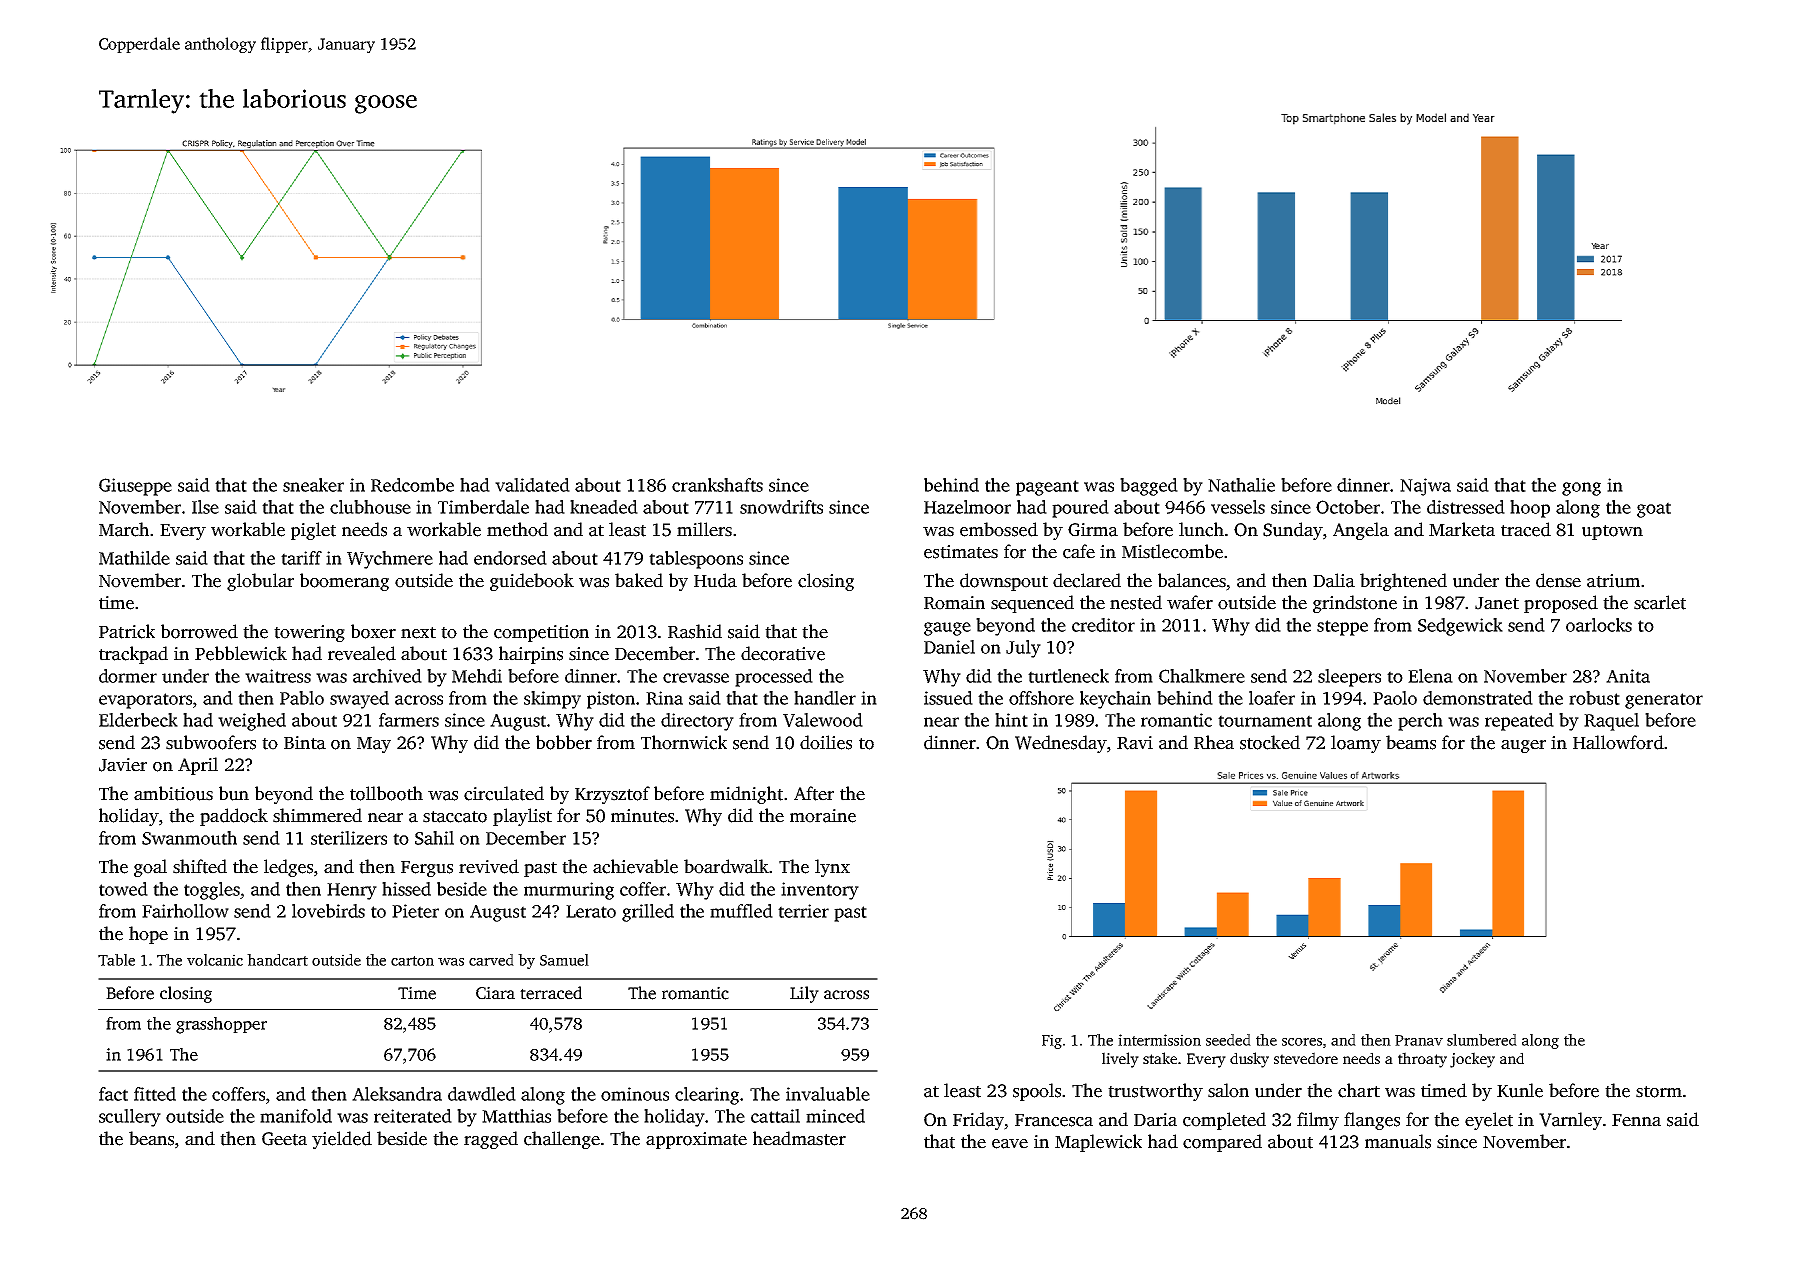 This screenshot has height=1274, width=1801. What do you see at coordinates (328, 911) in the screenshot?
I see `lovebirds` at bounding box center [328, 911].
